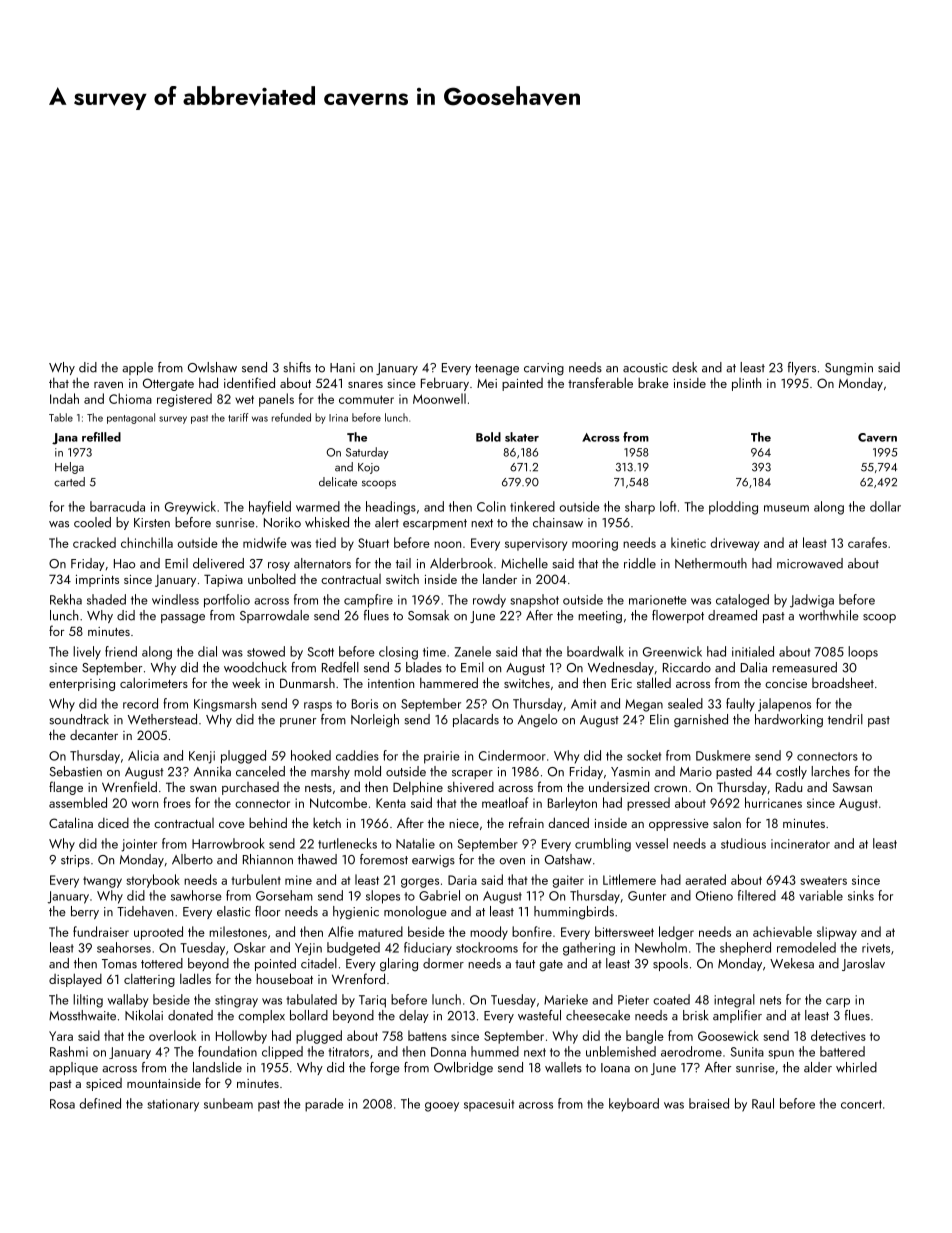 The width and height of the screenshot is (952, 1233). Describe the element at coordinates (433, 861) in the screenshot. I see `earwigs` at that location.
